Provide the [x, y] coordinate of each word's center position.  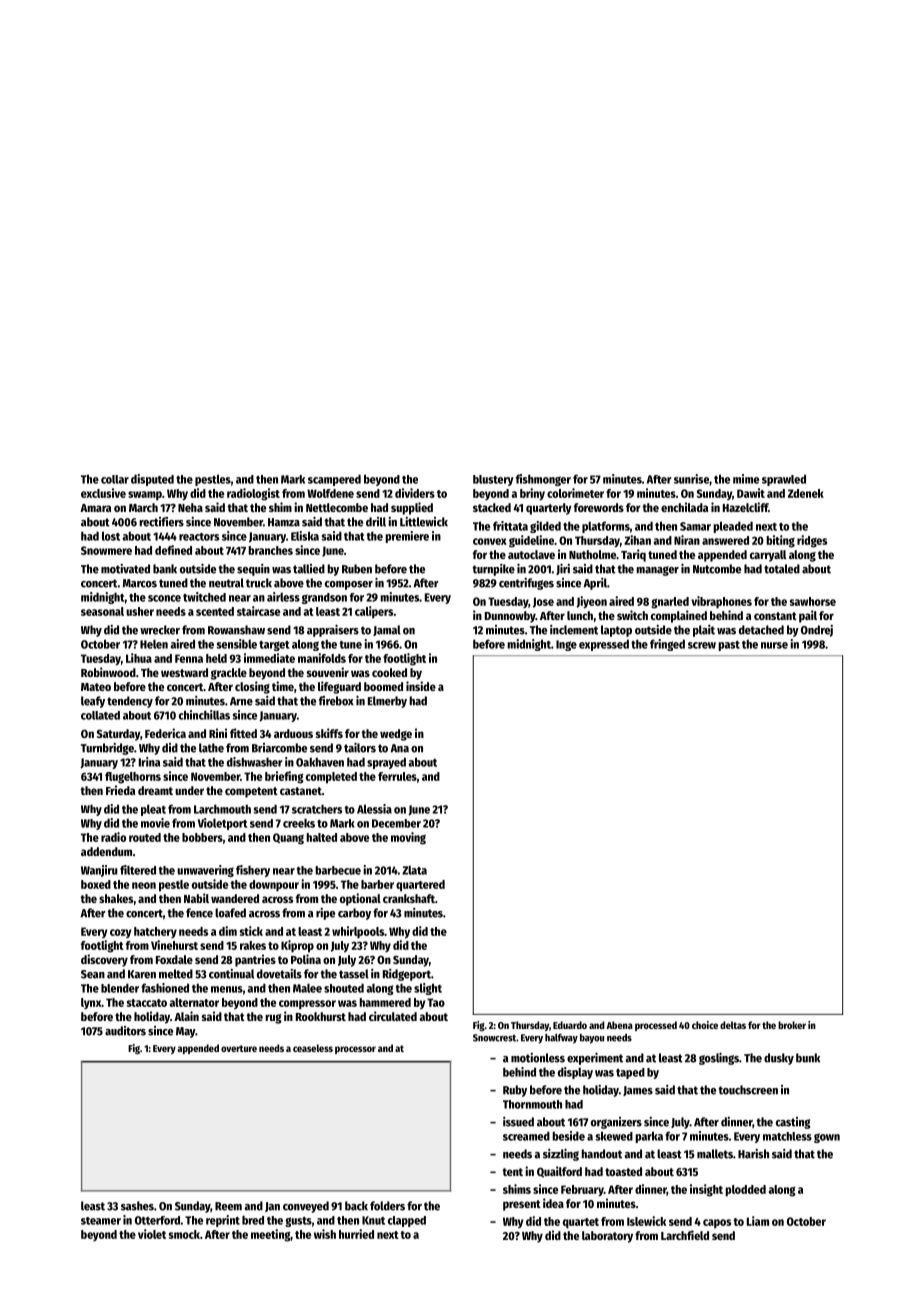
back [356, 1206]
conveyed [306, 1207]
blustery [493, 480]
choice [705, 1025]
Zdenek [806, 493]
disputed [152, 480]
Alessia [374, 809]
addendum [106, 851]
